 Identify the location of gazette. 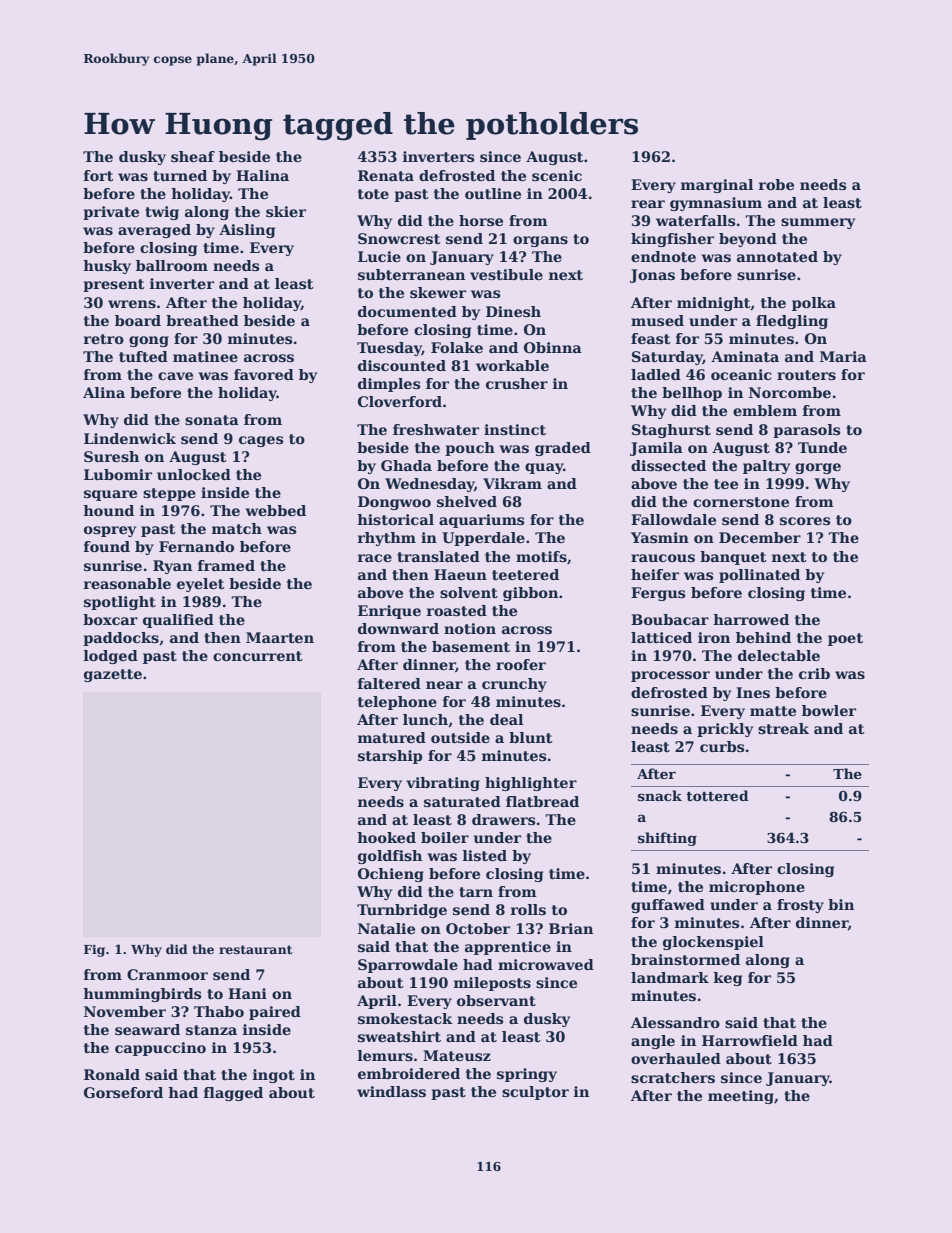
(113, 675).
